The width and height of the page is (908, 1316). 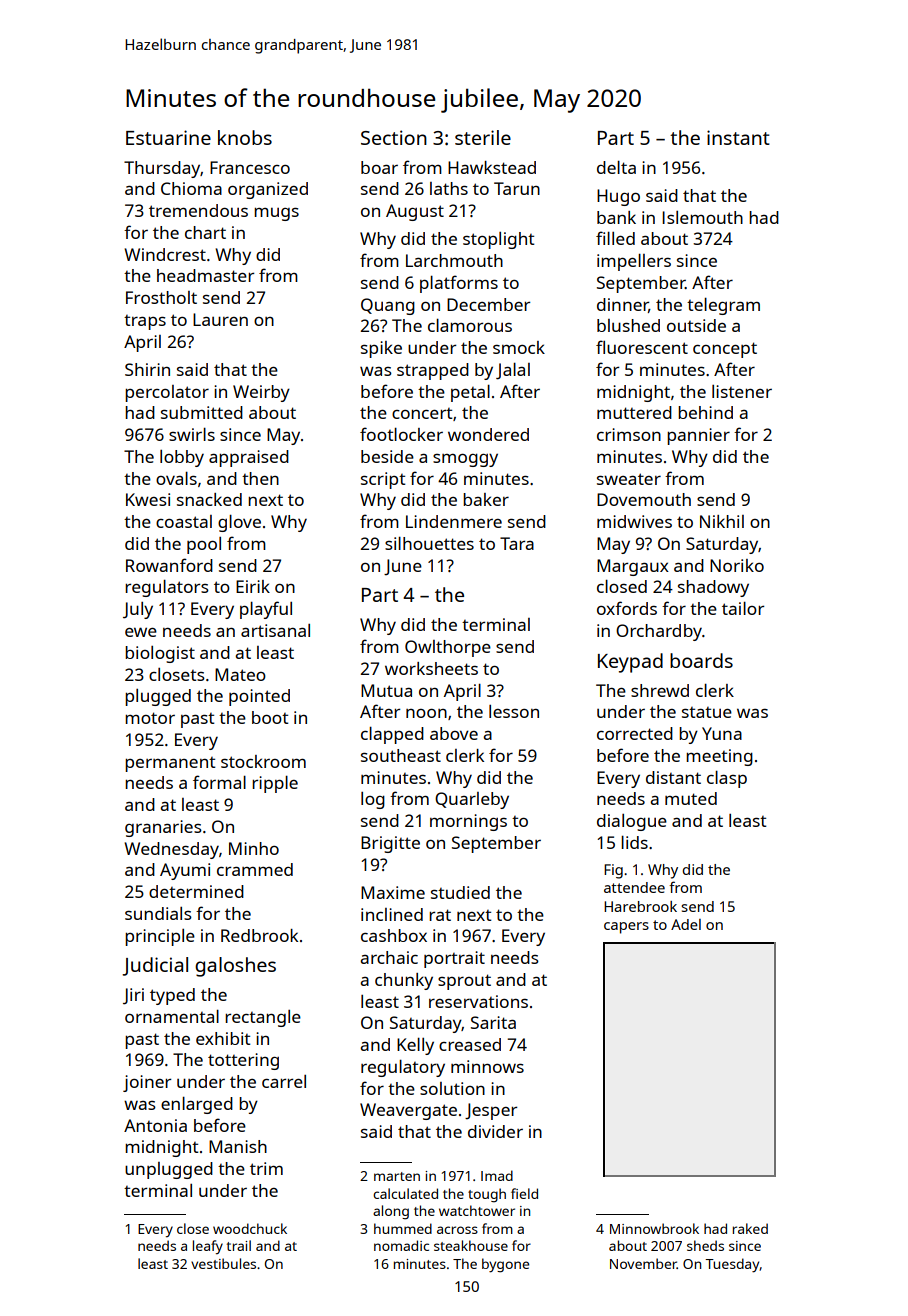 I want to click on Minnowbrook, so click(x=654, y=1228).
